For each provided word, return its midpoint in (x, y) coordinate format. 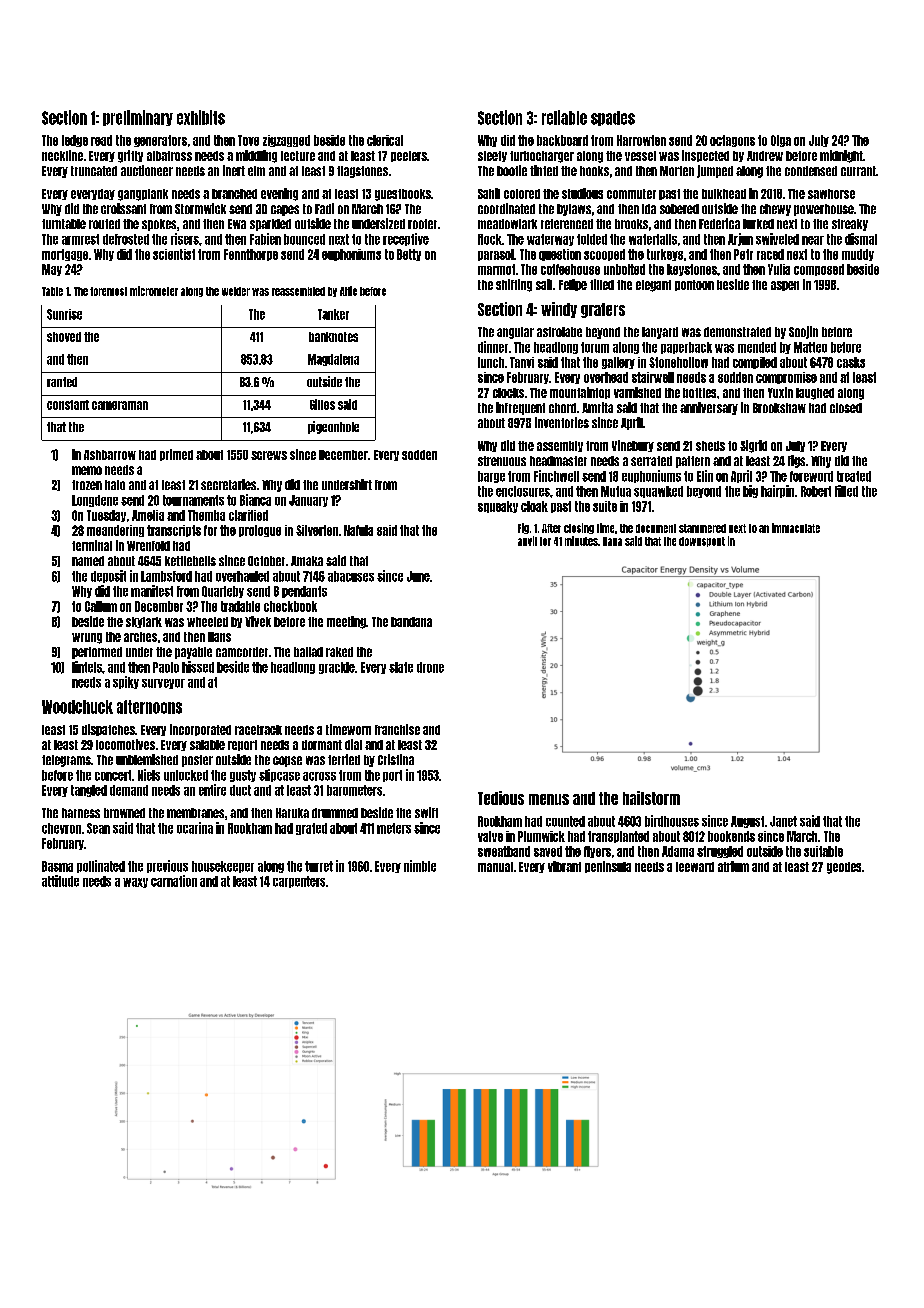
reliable (564, 117)
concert (113, 775)
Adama (678, 851)
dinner (493, 347)
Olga (781, 141)
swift (426, 812)
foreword (811, 476)
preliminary (138, 118)
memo (87, 470)
